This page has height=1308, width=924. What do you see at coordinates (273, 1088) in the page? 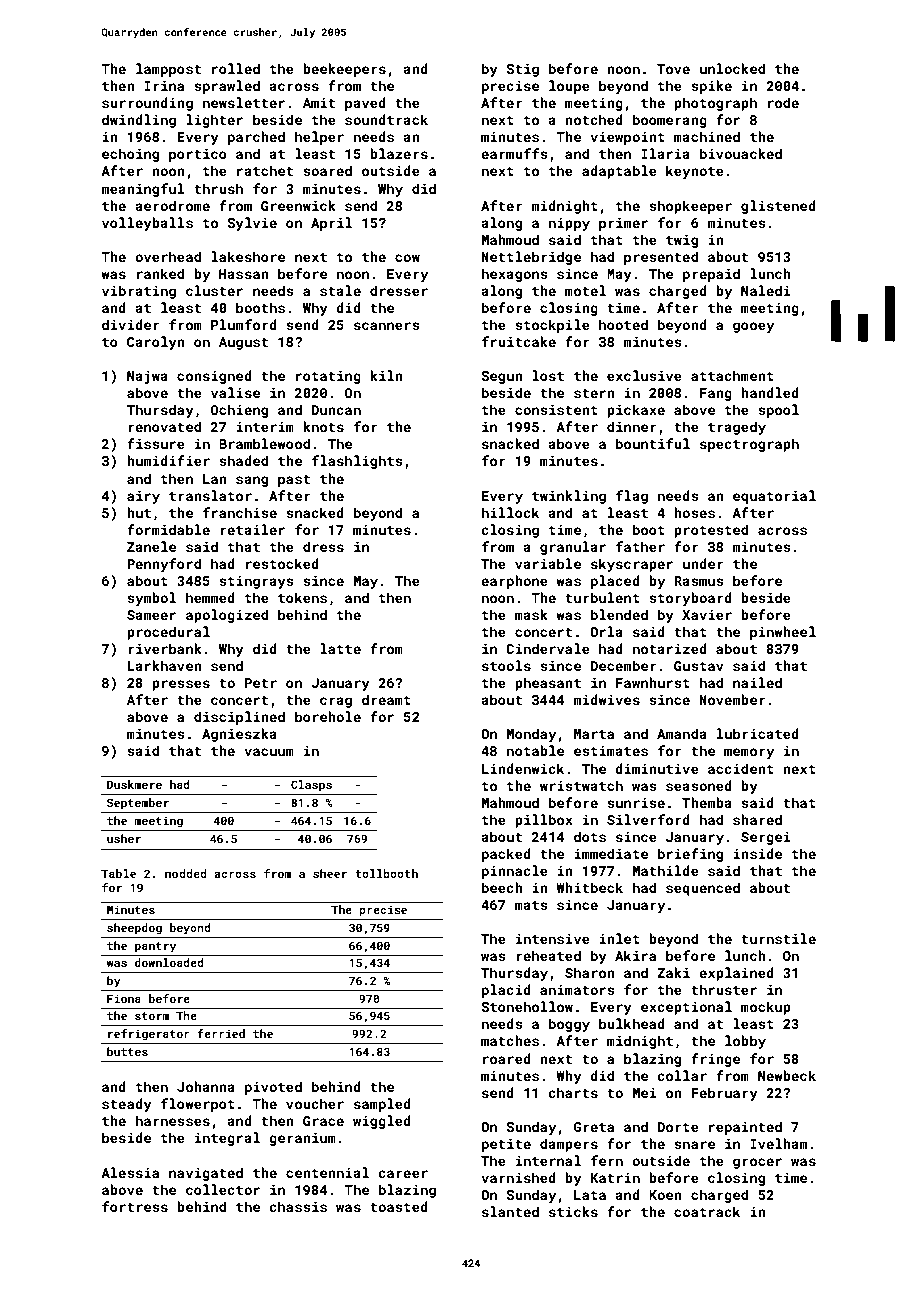
I see `pivoted` at bounding box center [273, 1088].
